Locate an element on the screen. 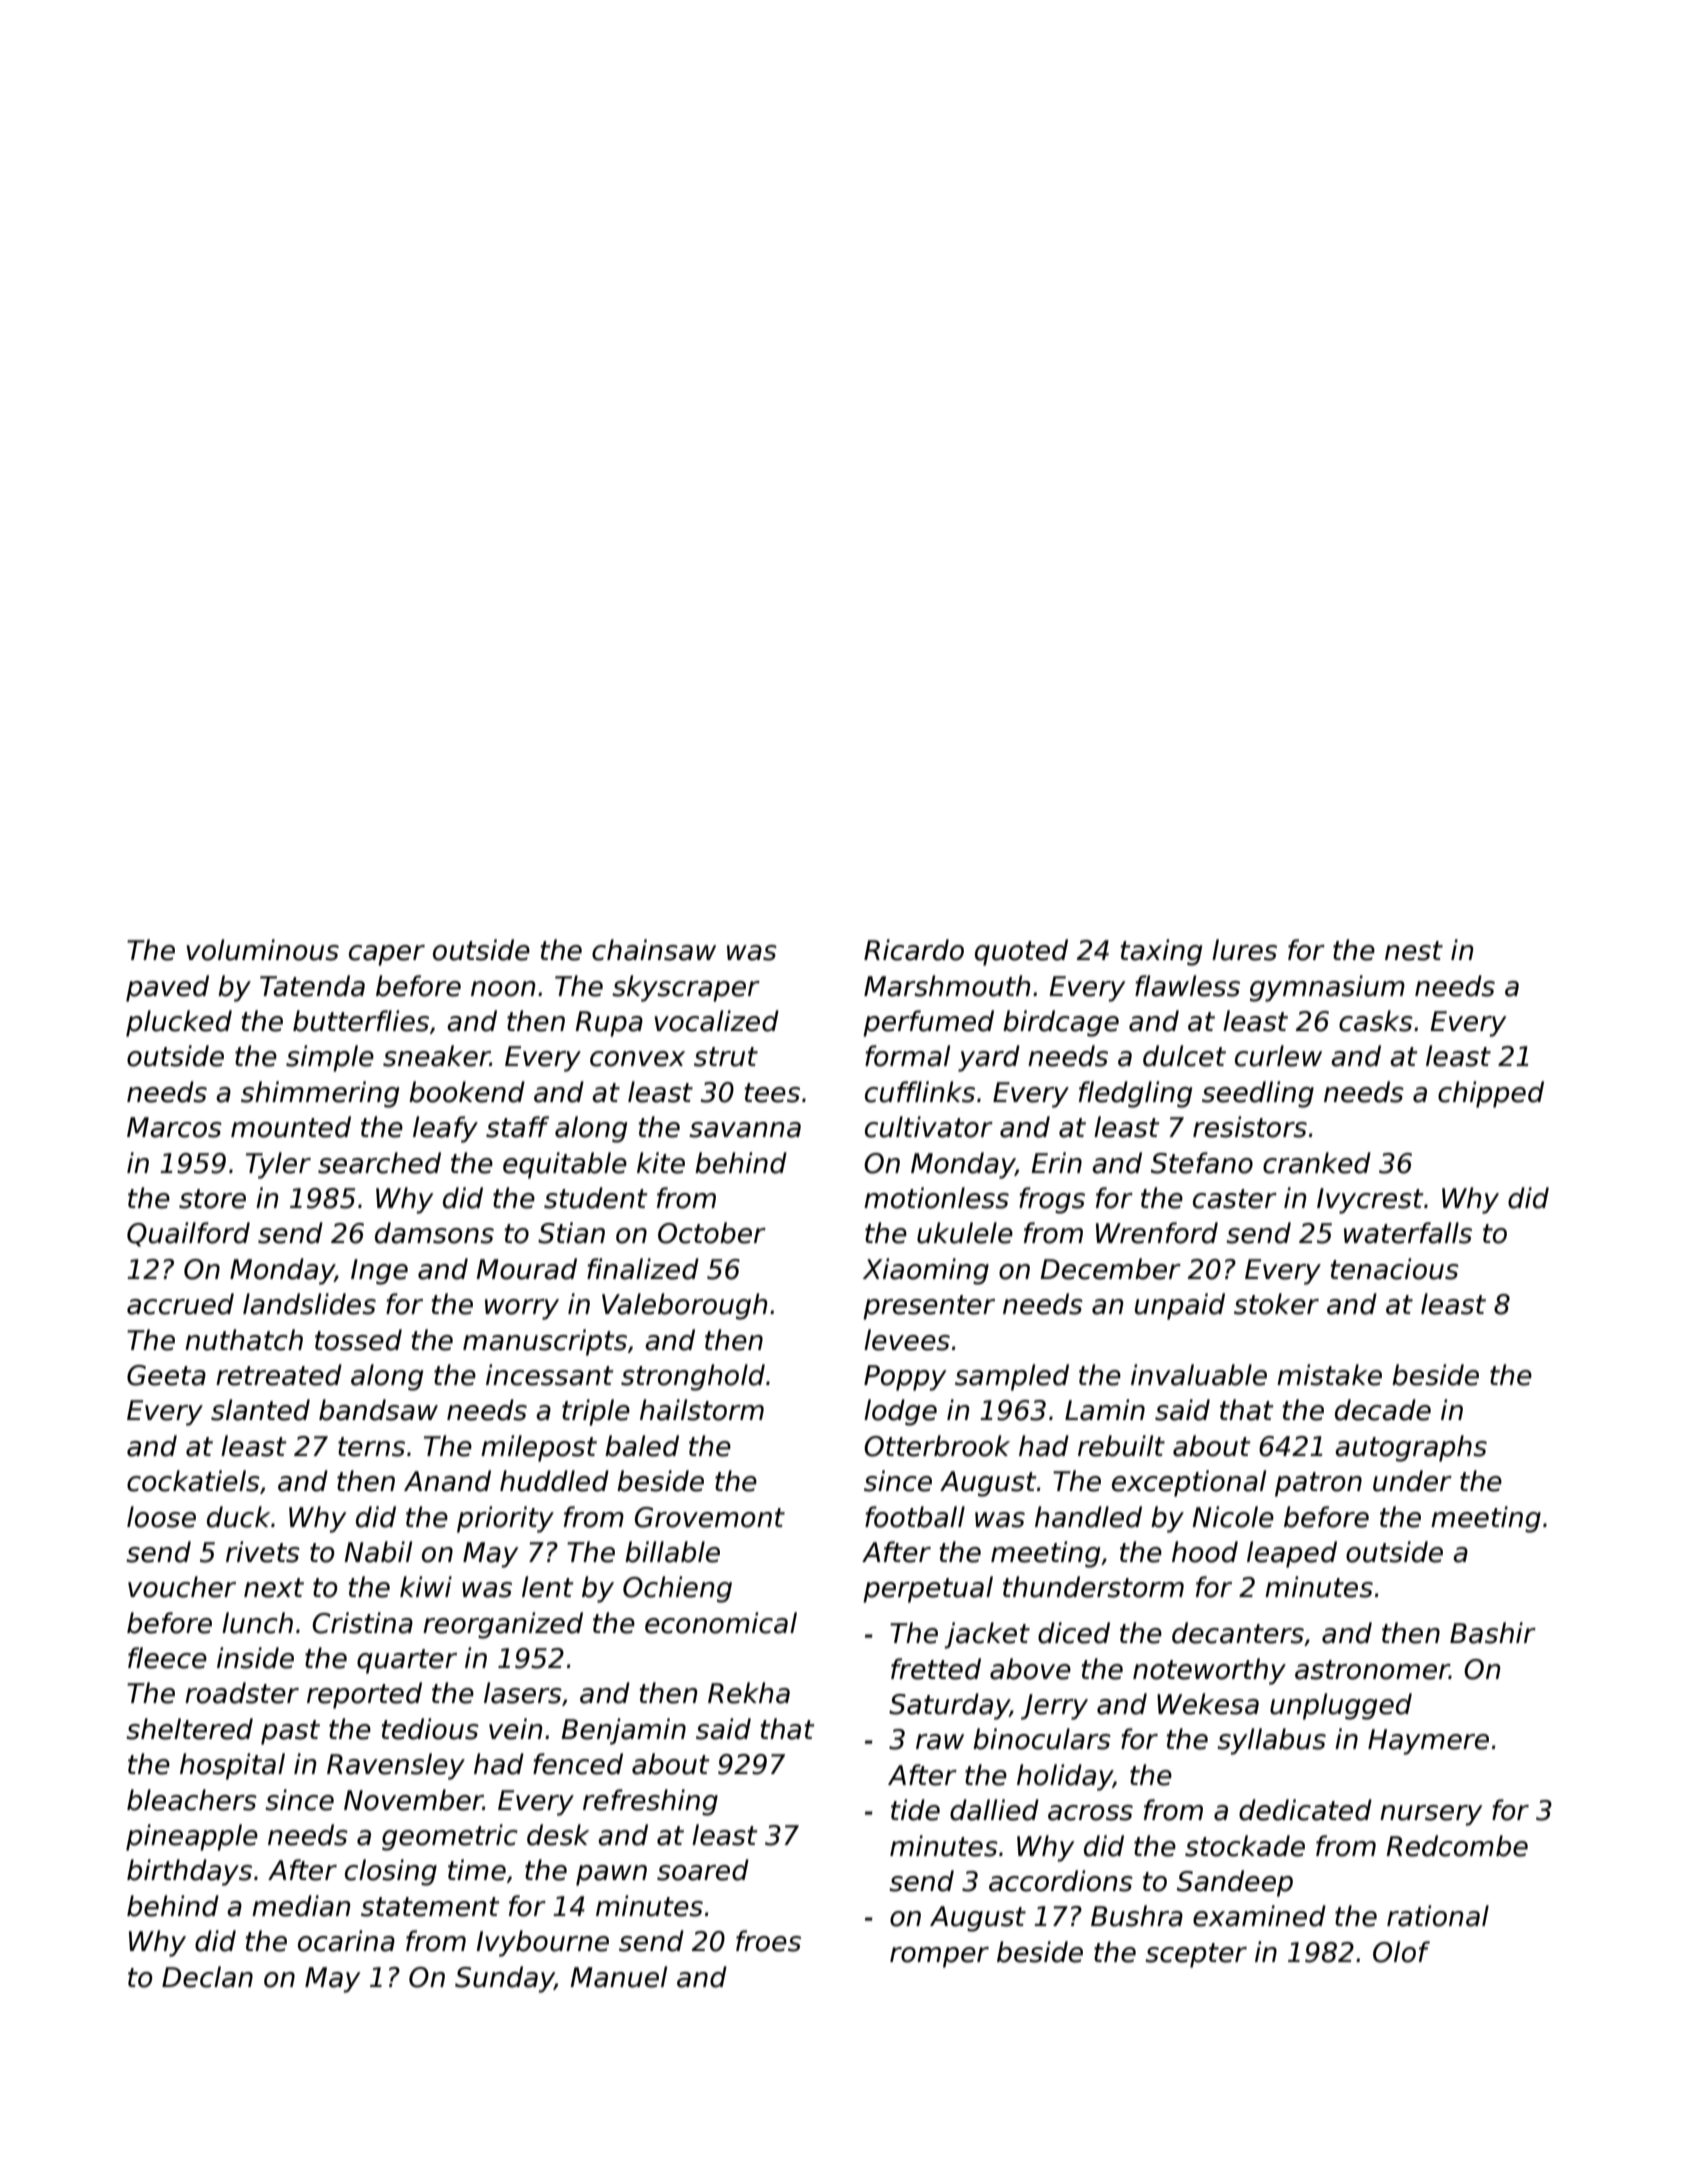 Image resolution: width=1683 pixels, height=2178 pixels. mounted is located at coordinates (291, 1127).
